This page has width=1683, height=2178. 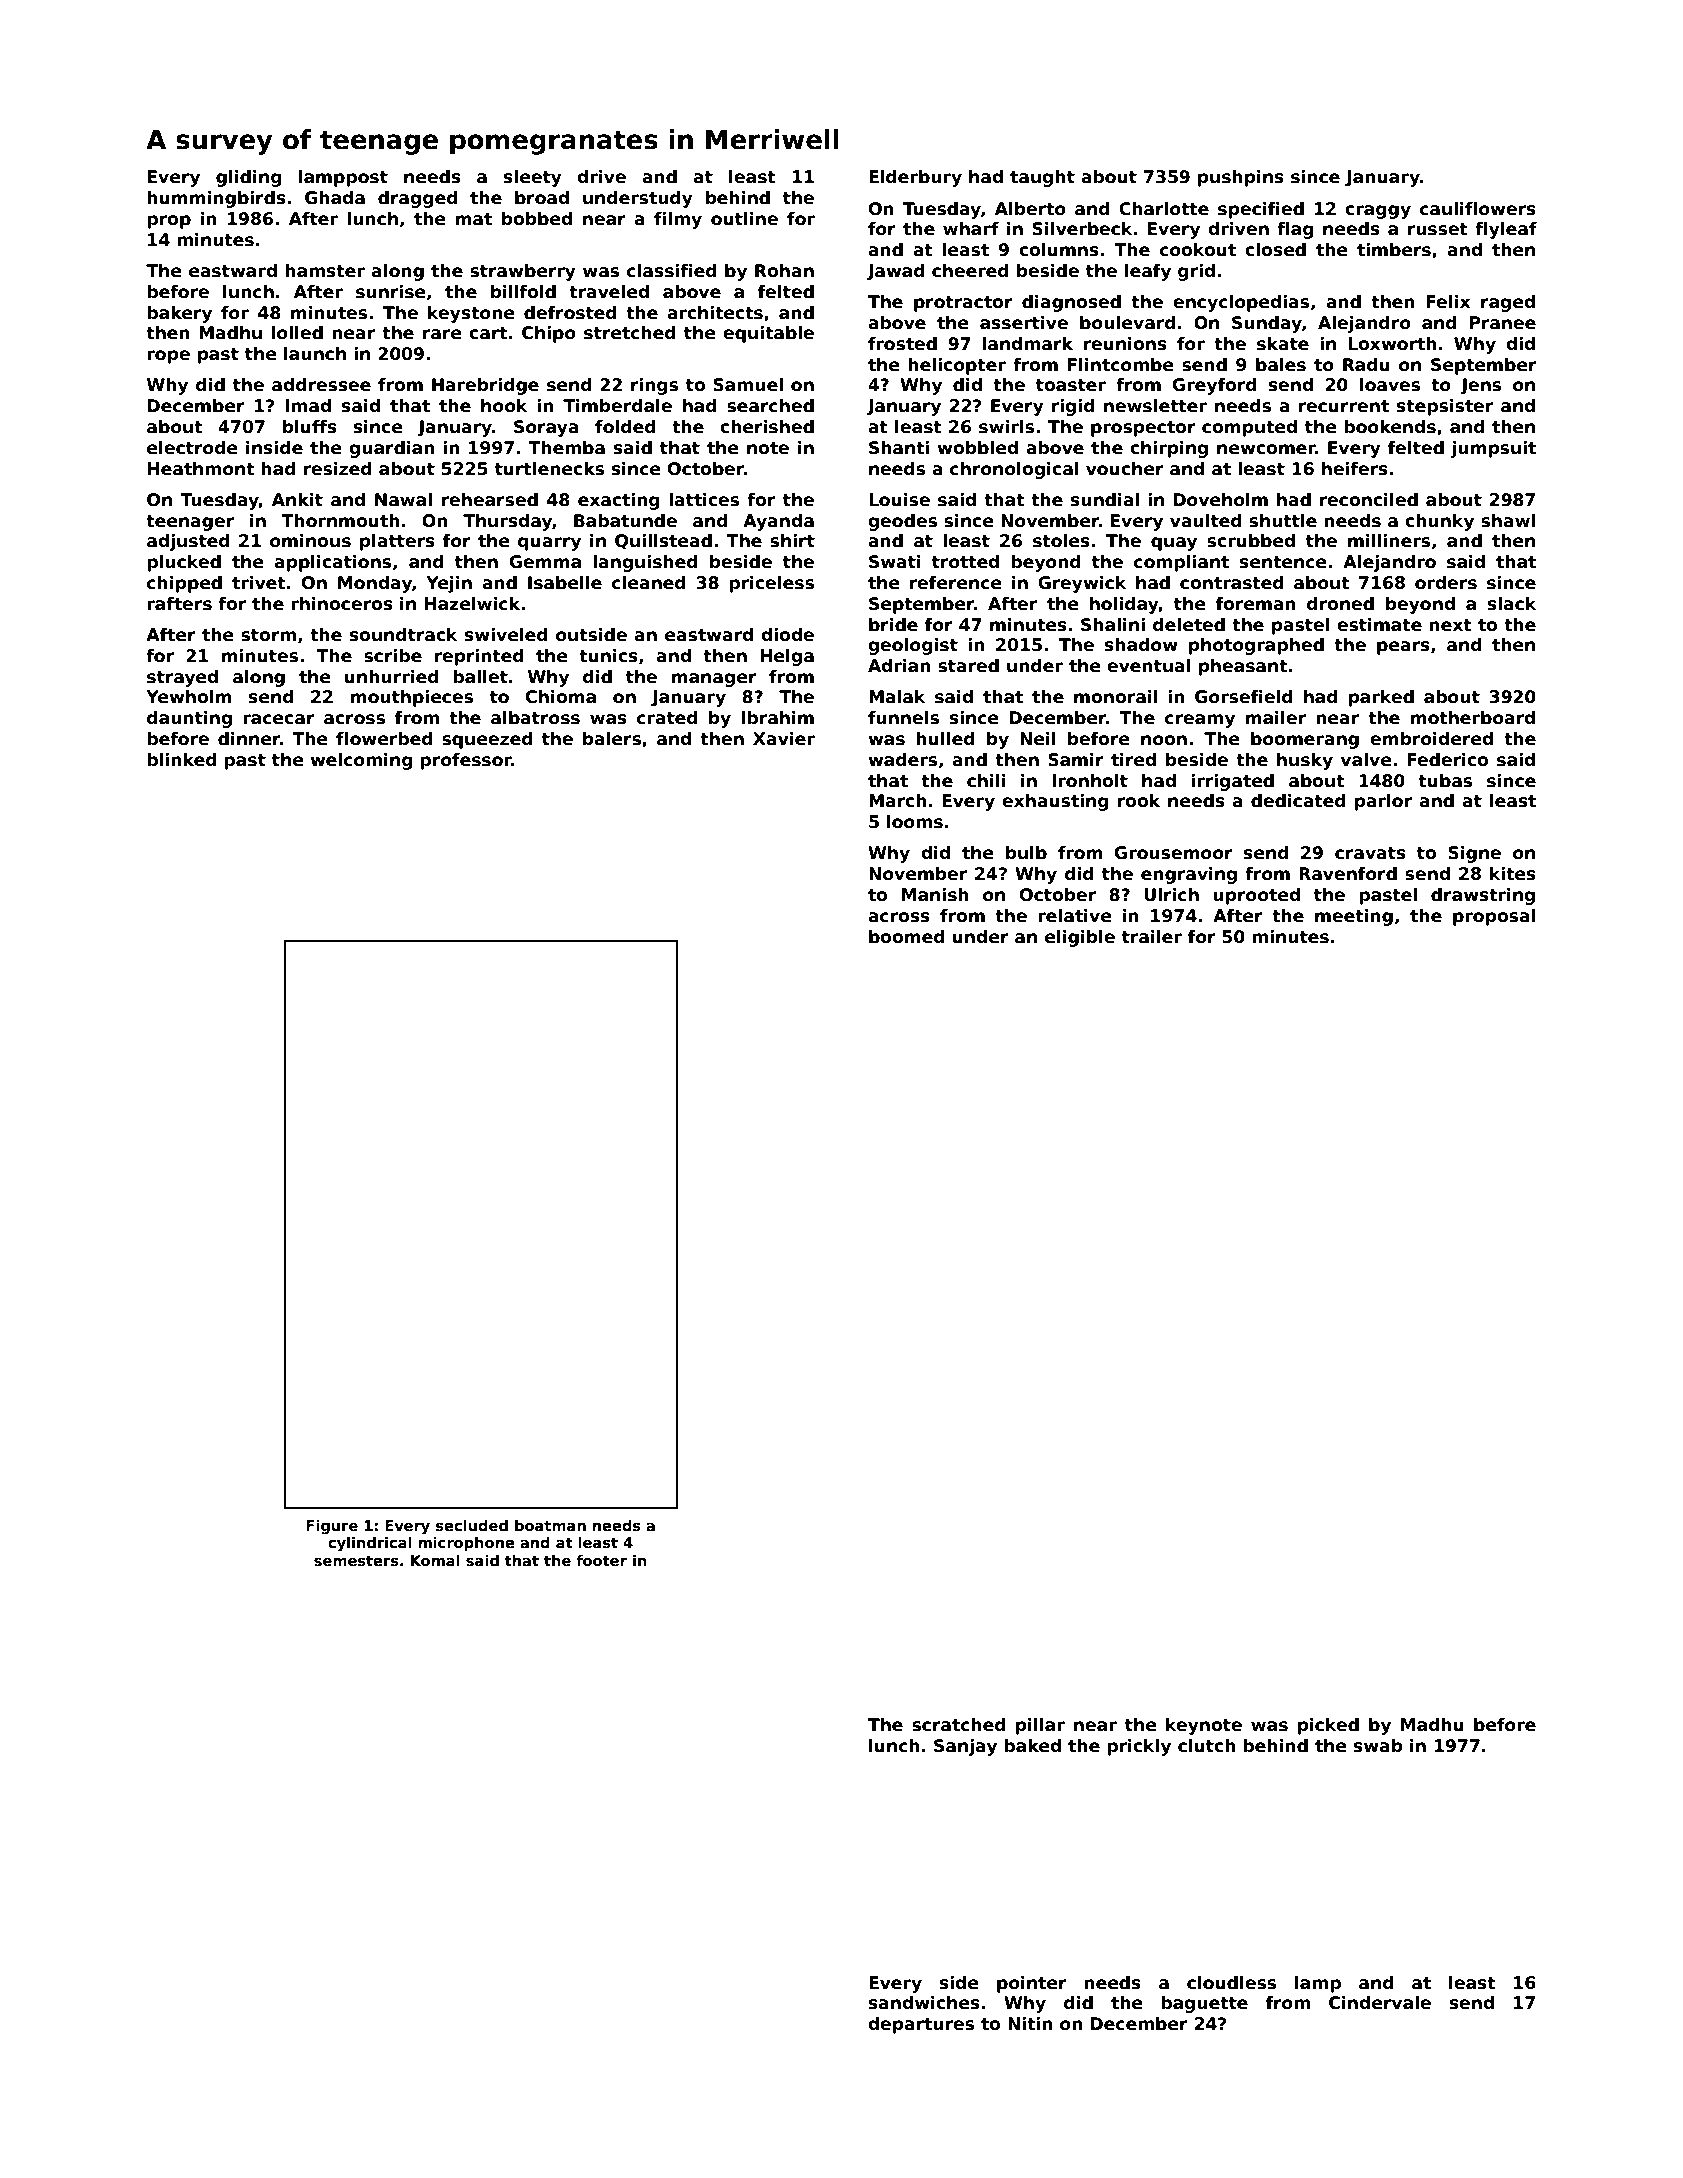 I want to click on March, so click(x=898, y=801).
